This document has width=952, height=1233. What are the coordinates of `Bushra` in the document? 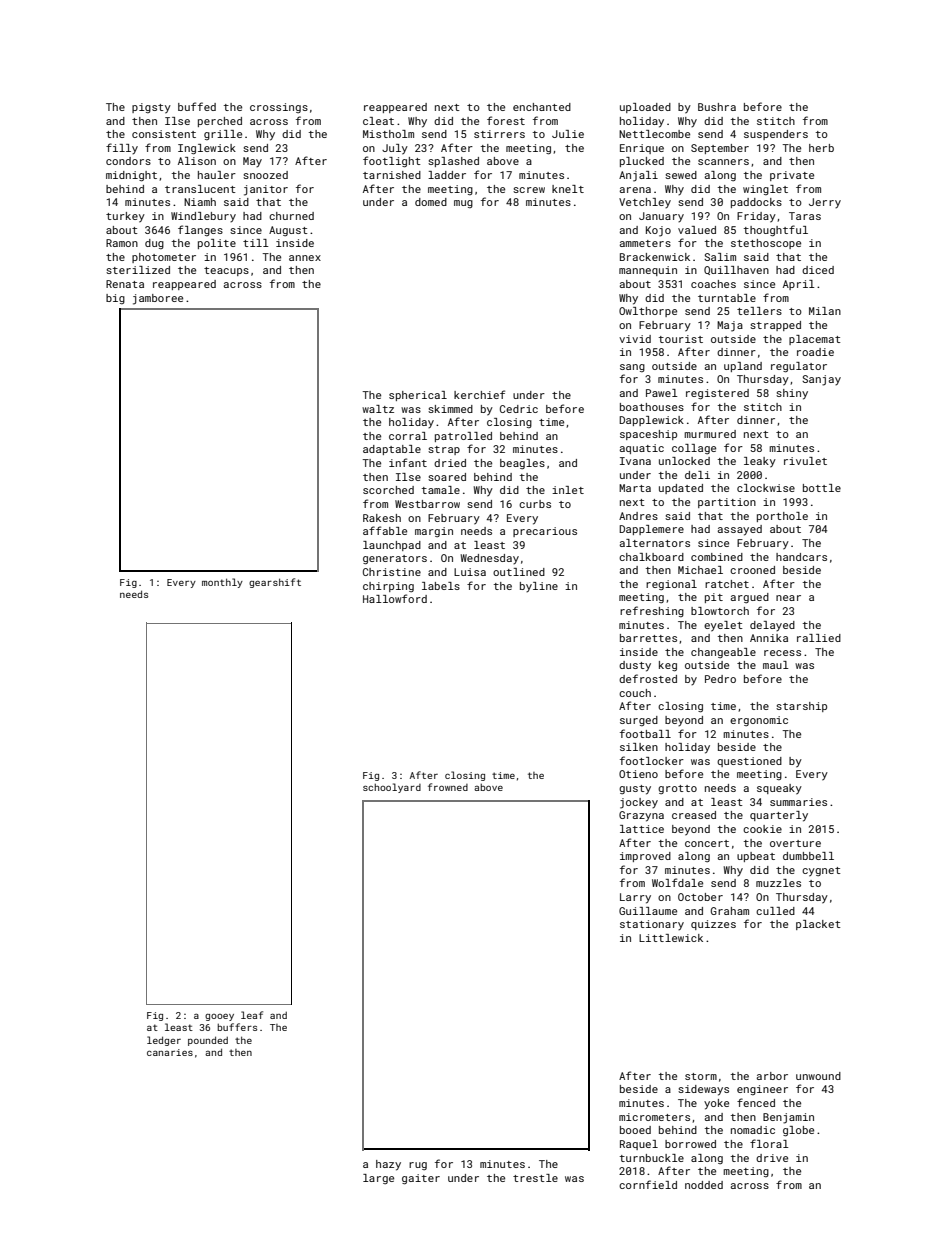 It's located at (717, 107).
